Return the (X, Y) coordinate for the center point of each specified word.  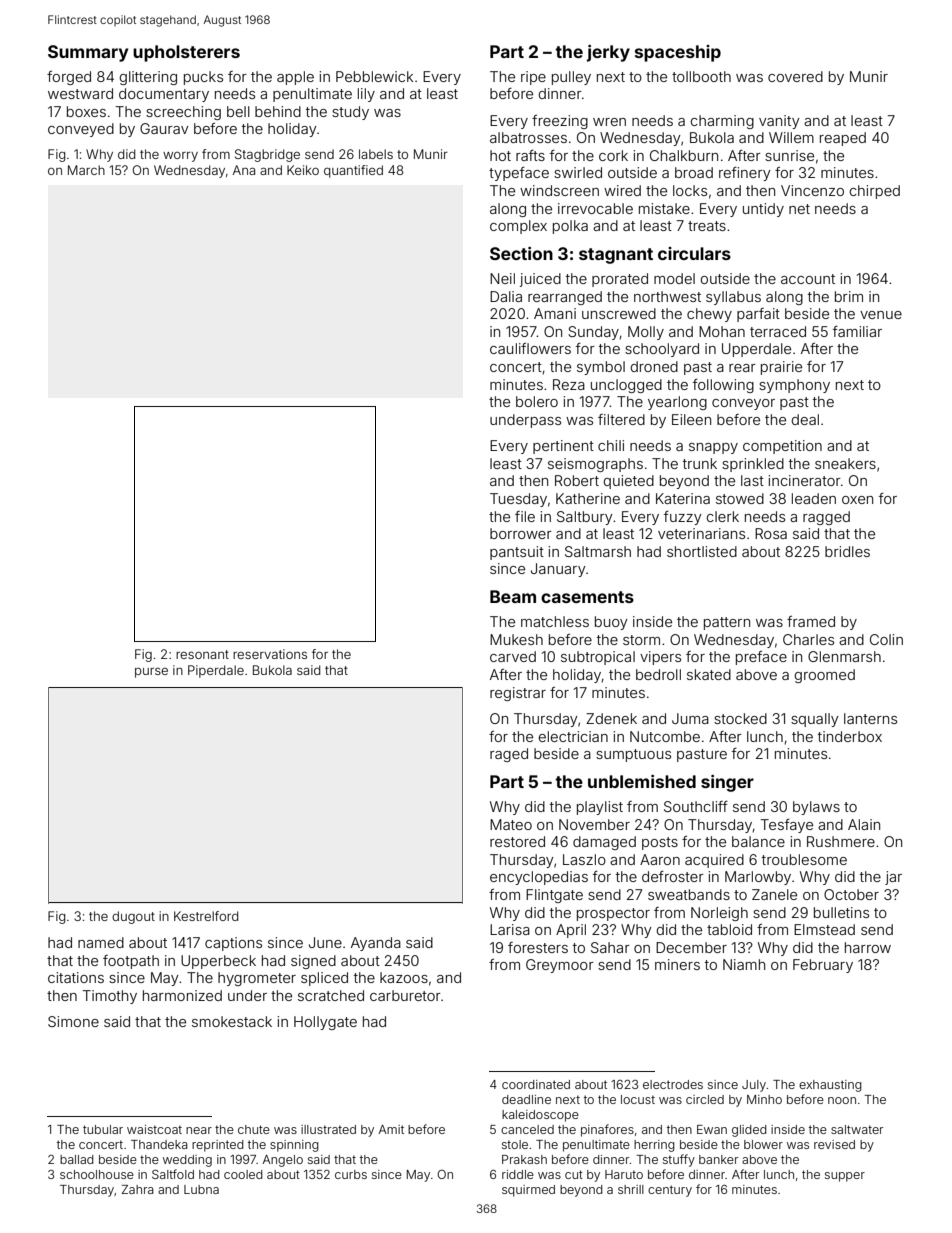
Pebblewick (374, 76)
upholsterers (186, 53)
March (86, 170)
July (754, 1086)
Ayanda (376, 944)
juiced (540, 280)
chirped (874, 192)
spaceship (678, 53)
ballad (77, 1159)
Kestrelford (206, 916)
